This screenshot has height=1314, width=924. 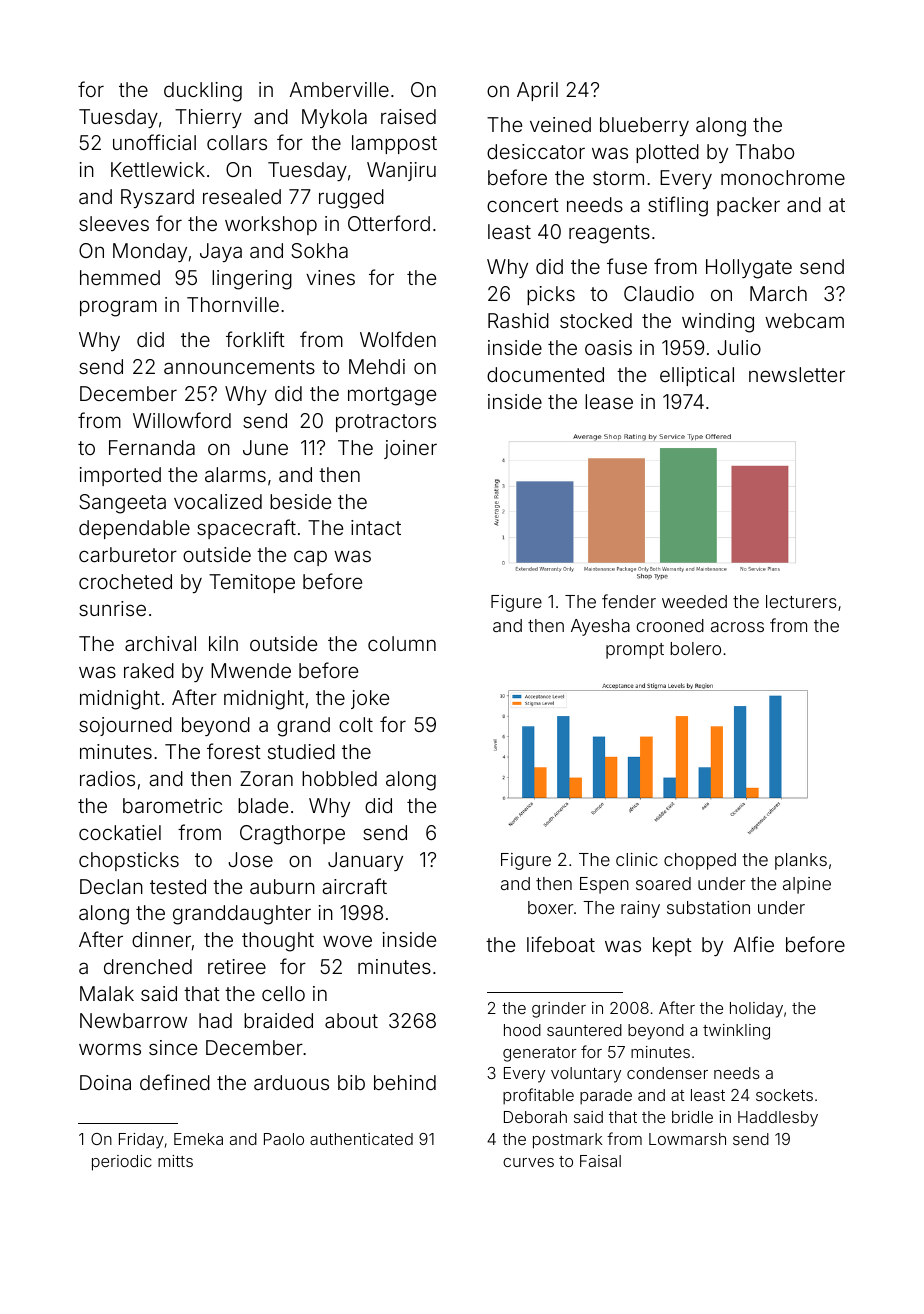 I want to click on sockets, so click(x=784, y=1095).
